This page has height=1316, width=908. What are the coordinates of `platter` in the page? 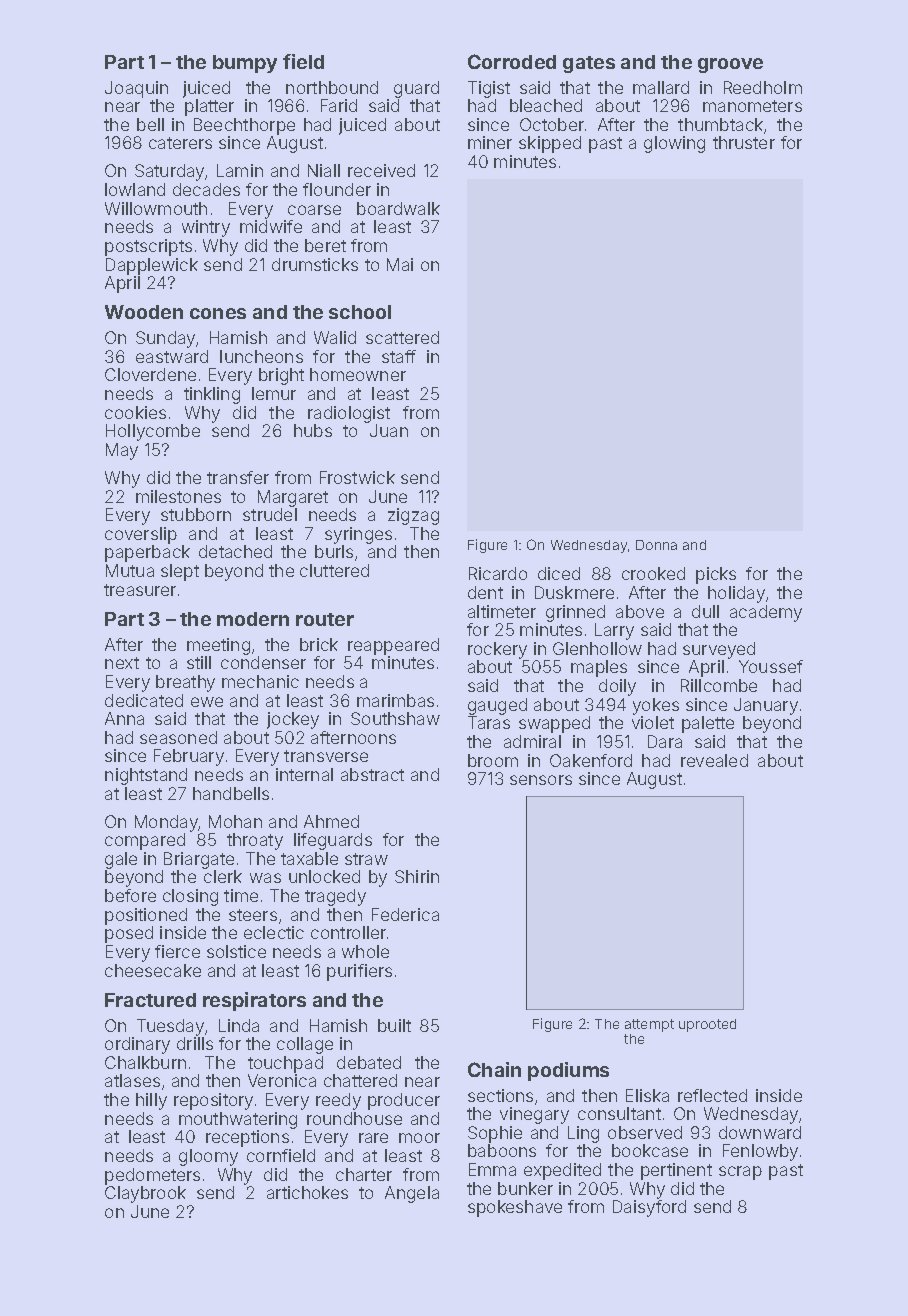 It's located at (209, 107).
